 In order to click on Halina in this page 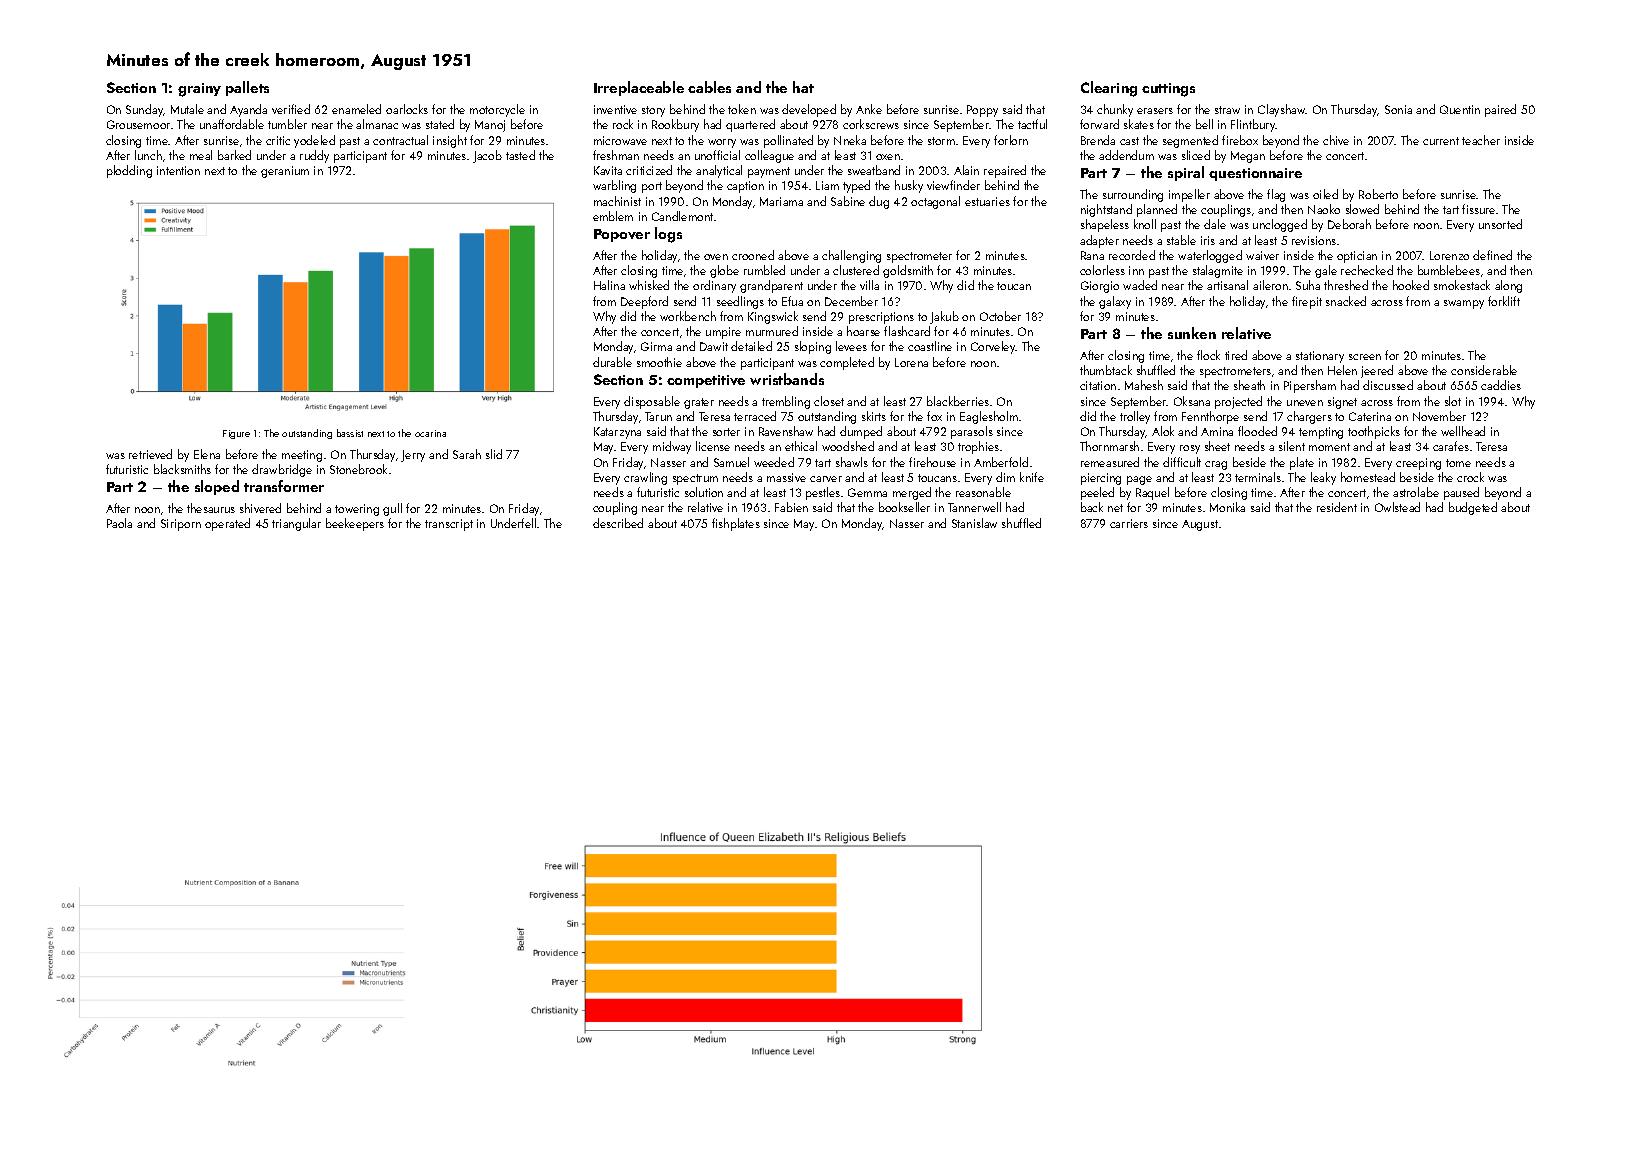, I will do `click(609, 285)`.
